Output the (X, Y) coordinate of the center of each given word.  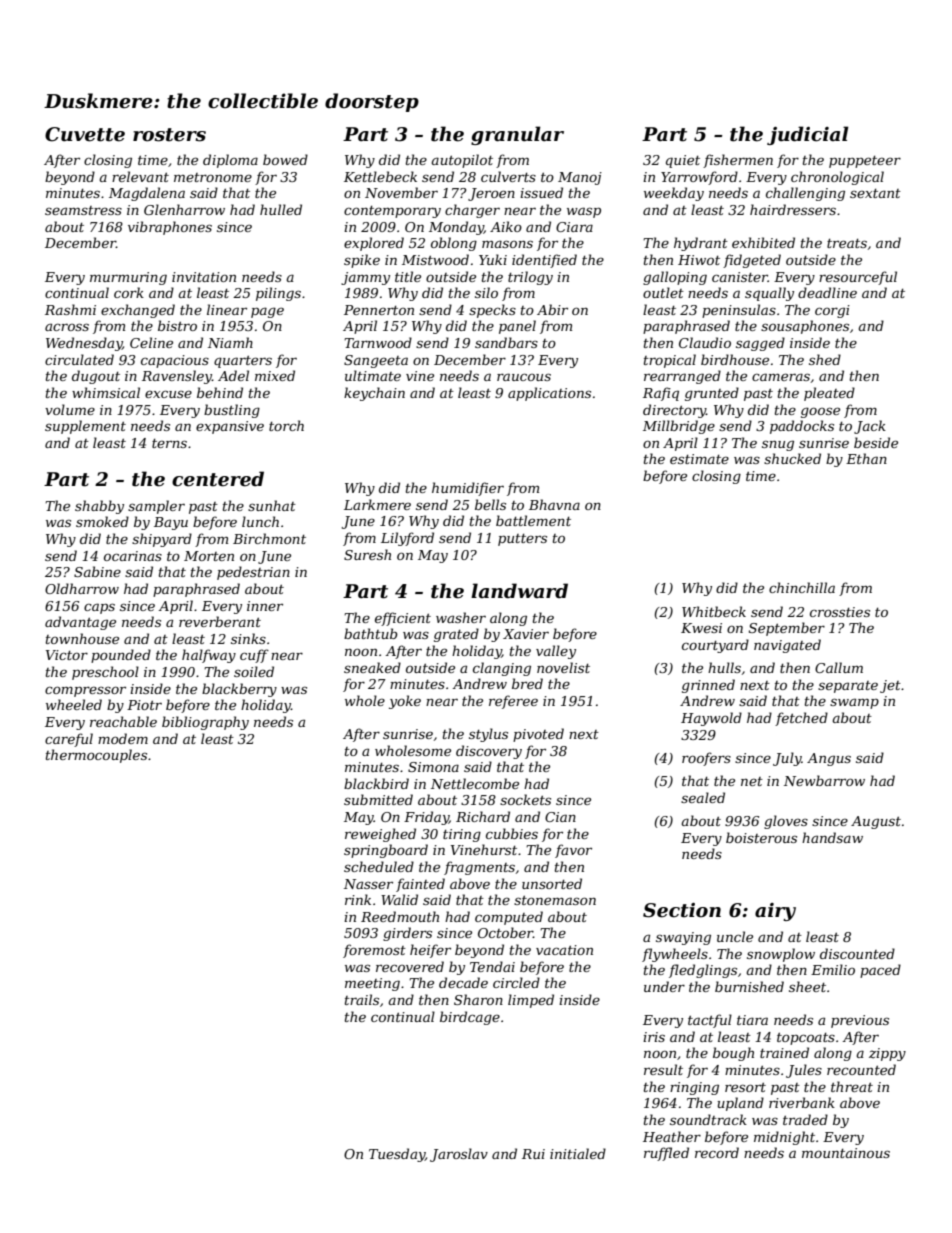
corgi (832, 311)
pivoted (538, 735)
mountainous (846, 1153)
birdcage (470, 1018)
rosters (169, 135)
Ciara (574, 227)
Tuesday (397, 1155)
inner (265, 606)
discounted (857, 953)
